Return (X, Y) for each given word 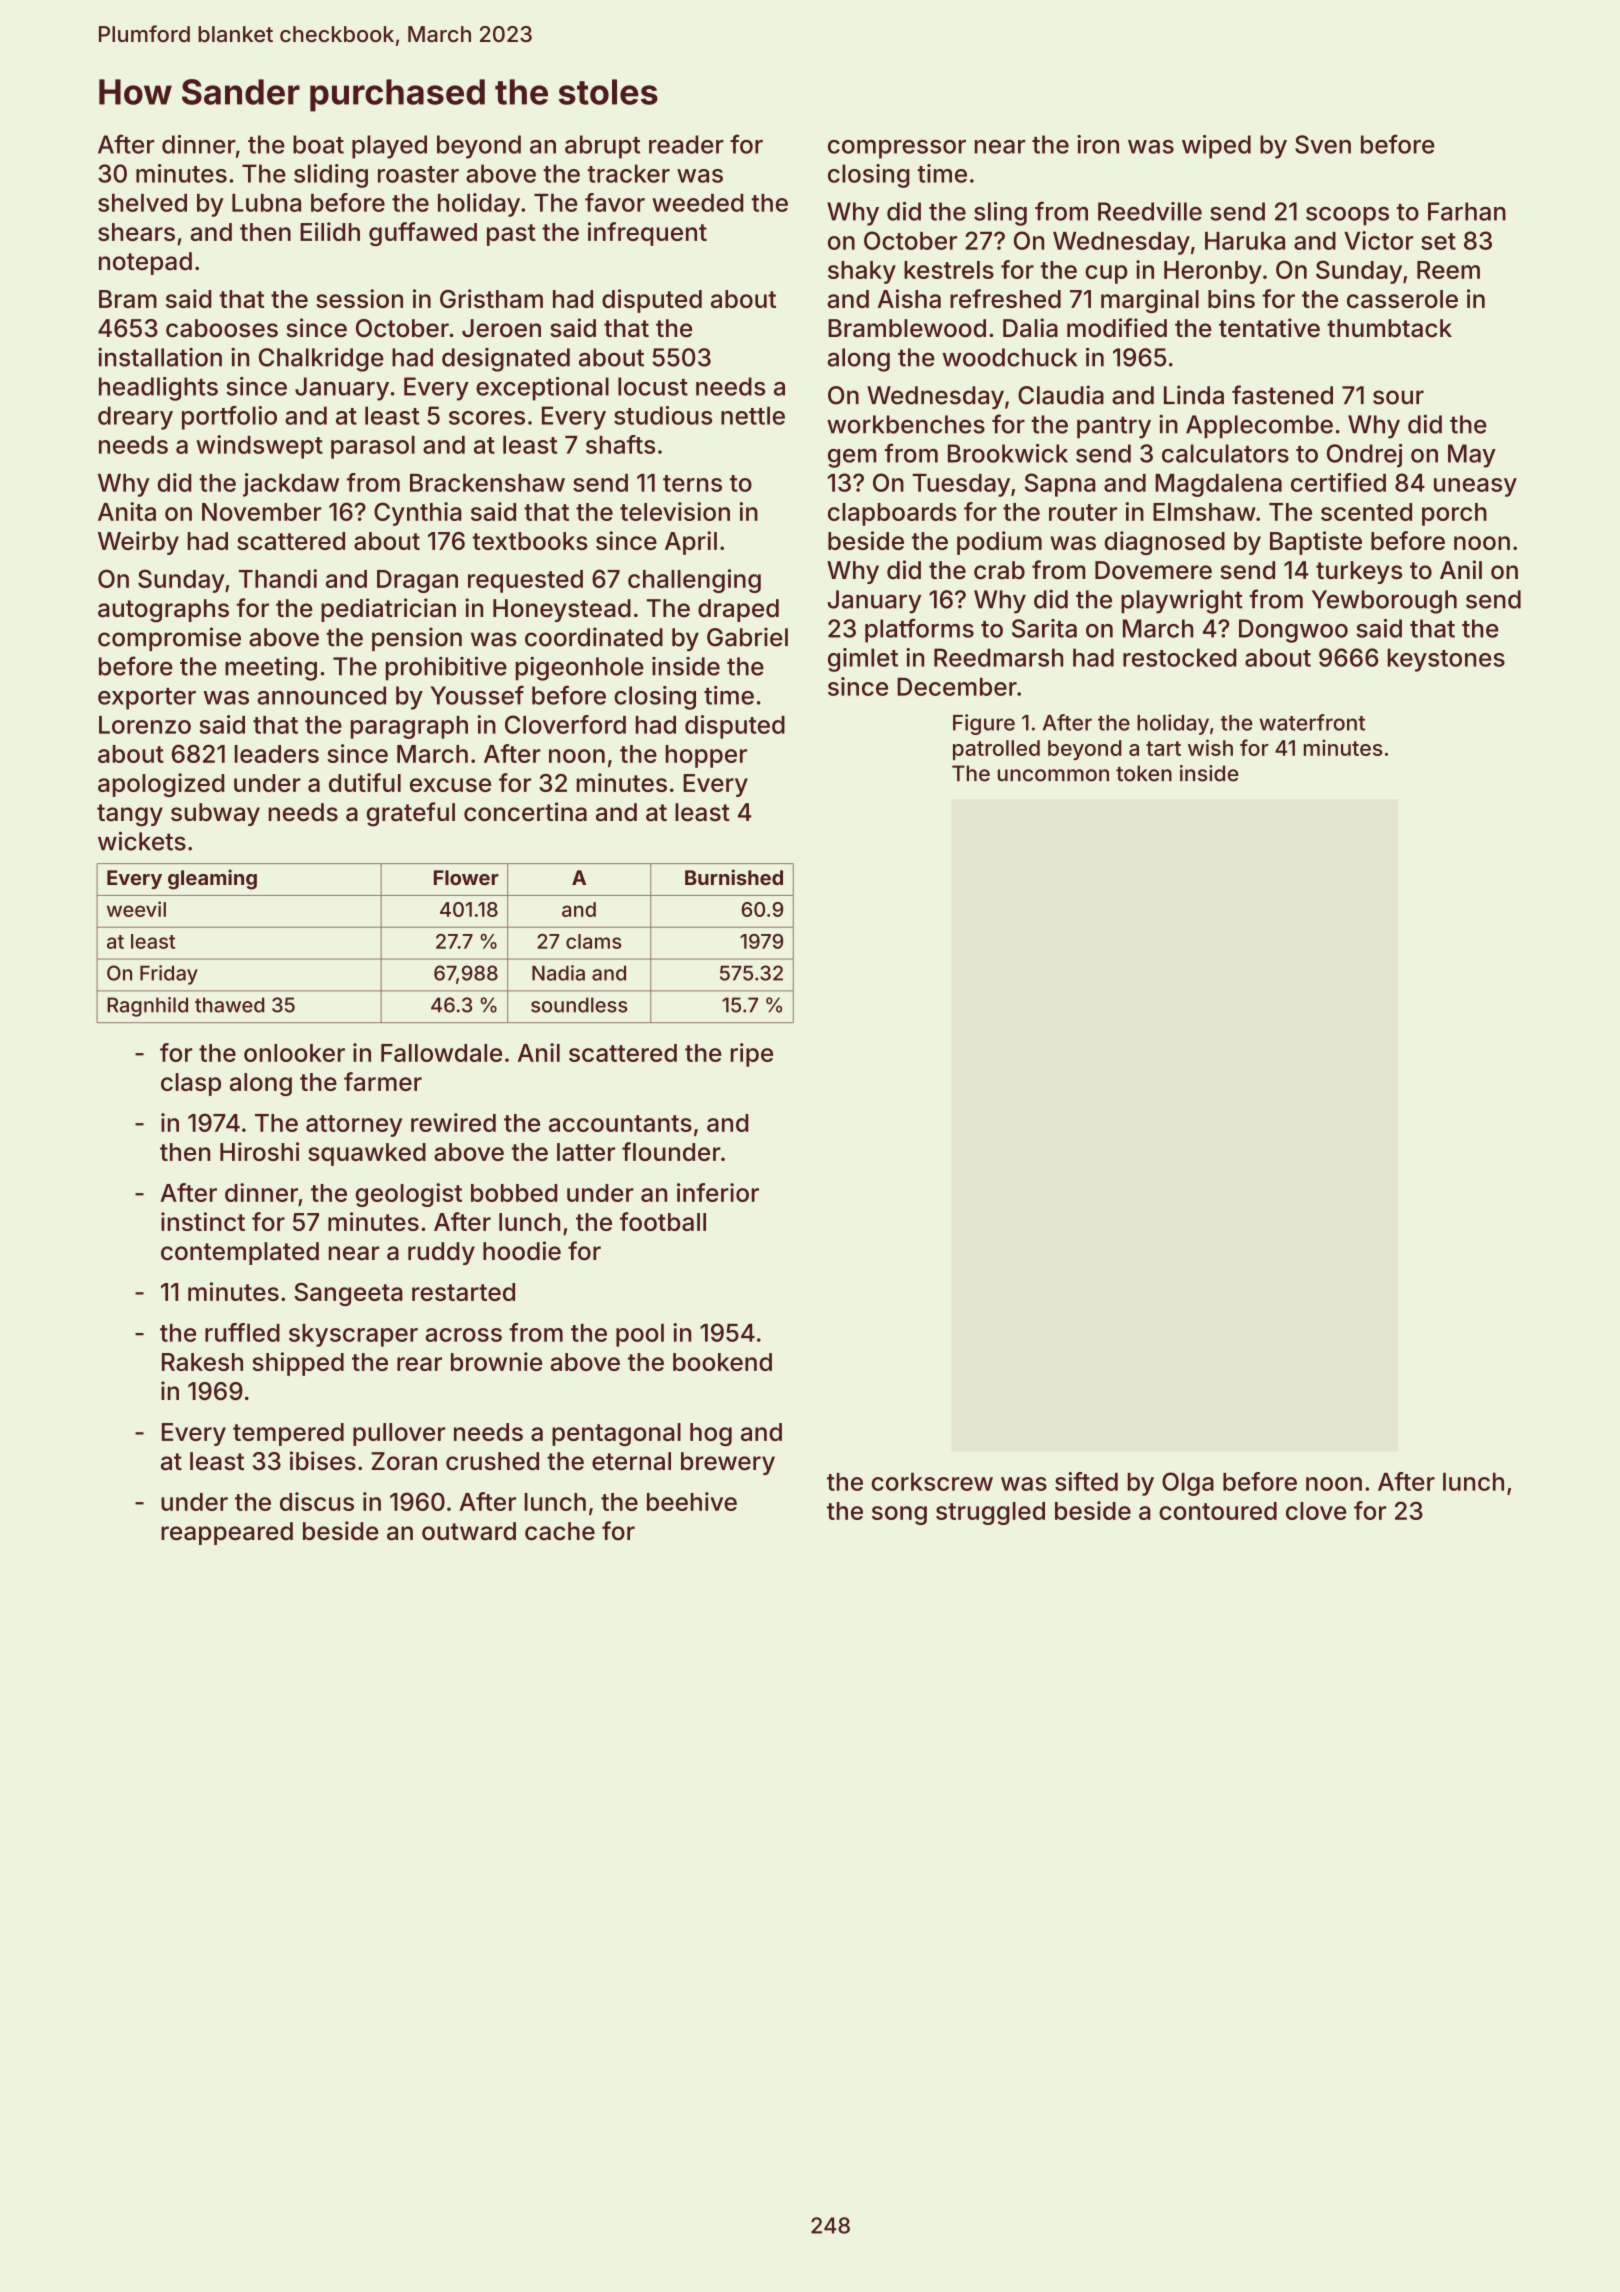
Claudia (1061, 395)
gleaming (212, 879)
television (675, 511)
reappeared (227, 1533)
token (1144, 773)
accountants (620, 1123)
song (899, 1515)
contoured (1218, 1511)
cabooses (222, 328)
